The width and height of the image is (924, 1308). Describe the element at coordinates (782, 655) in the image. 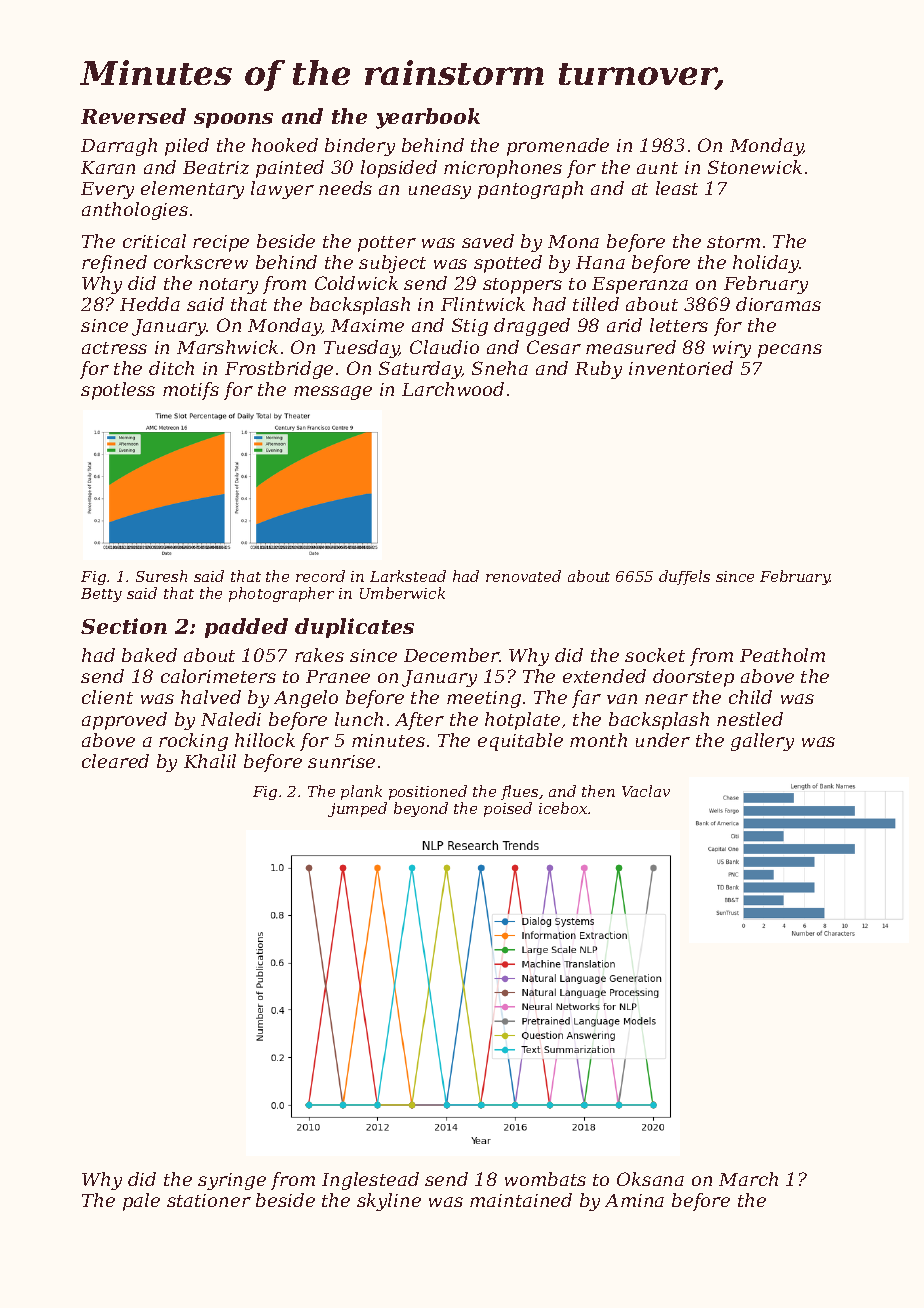

I see `Peatholm` at that location.
